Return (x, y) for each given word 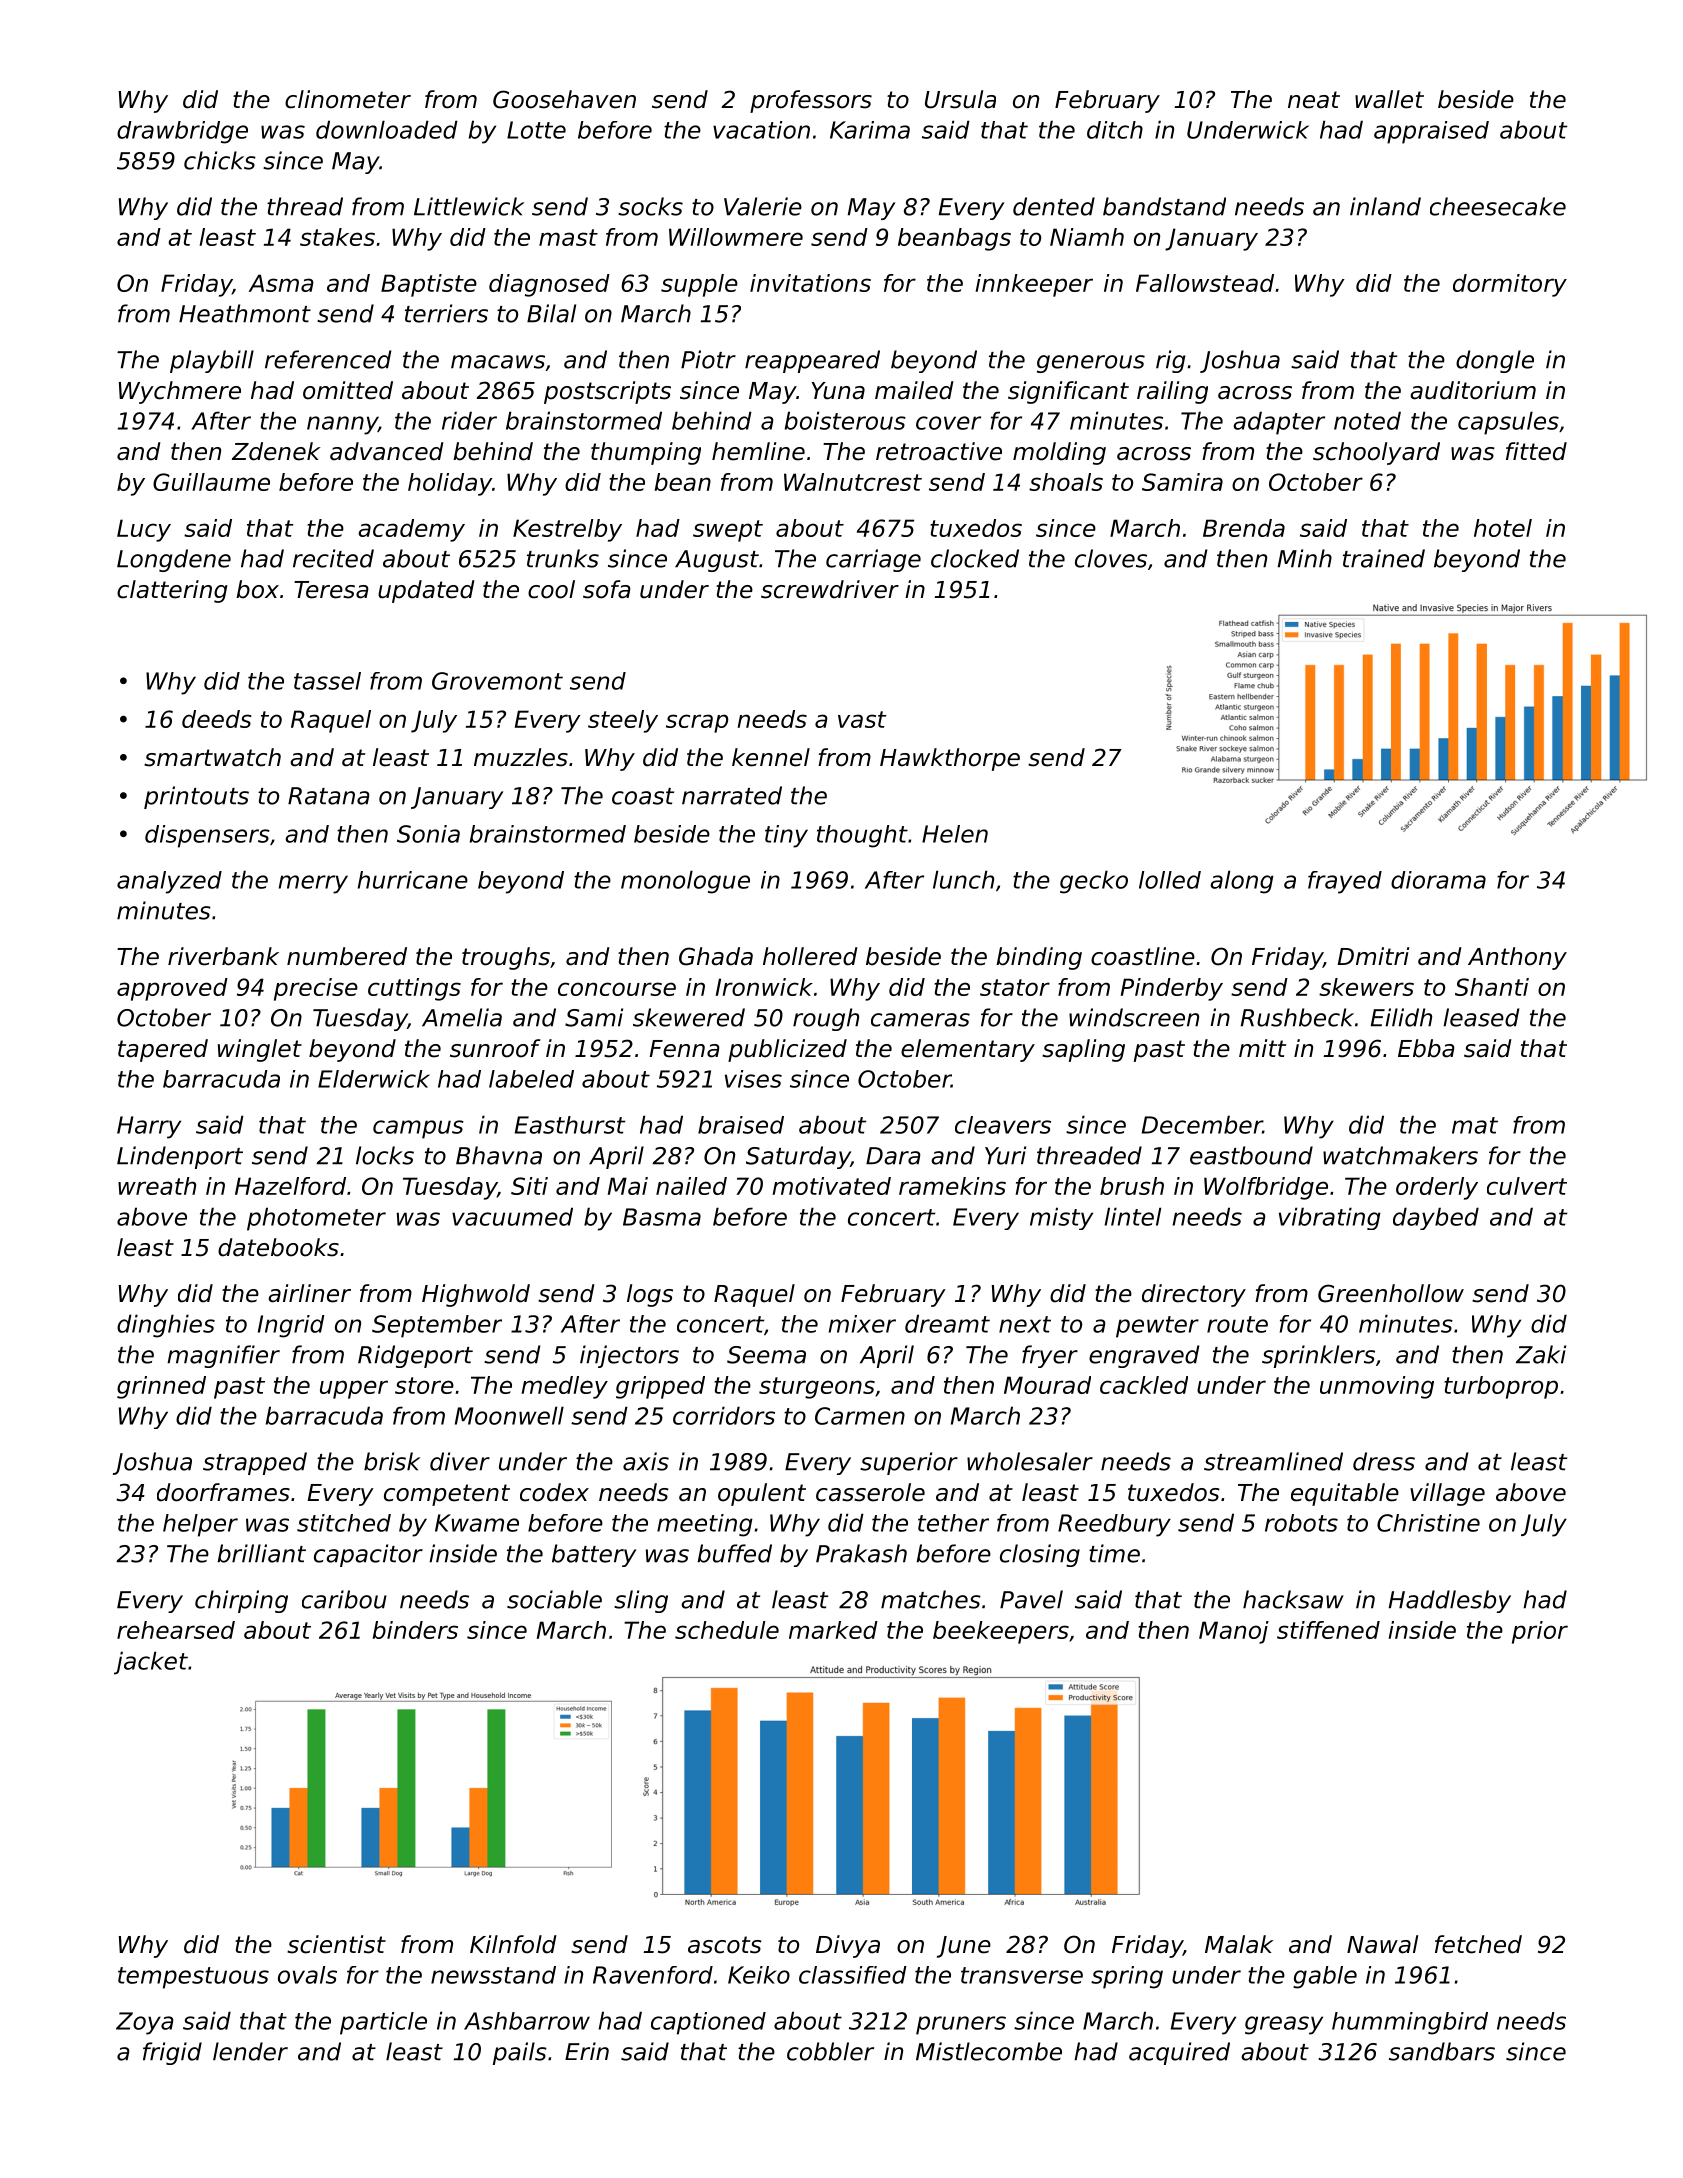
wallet (1389, 99)
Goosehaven (564, 99)
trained (1384, 558)
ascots (725, 1945)
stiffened (1328, 1630)
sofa (607, 589)
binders (415, 1630)
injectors (629, 1356)
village (1447, 1494)
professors (811, 101)
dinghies (166, 1326)
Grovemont (497, 681)
